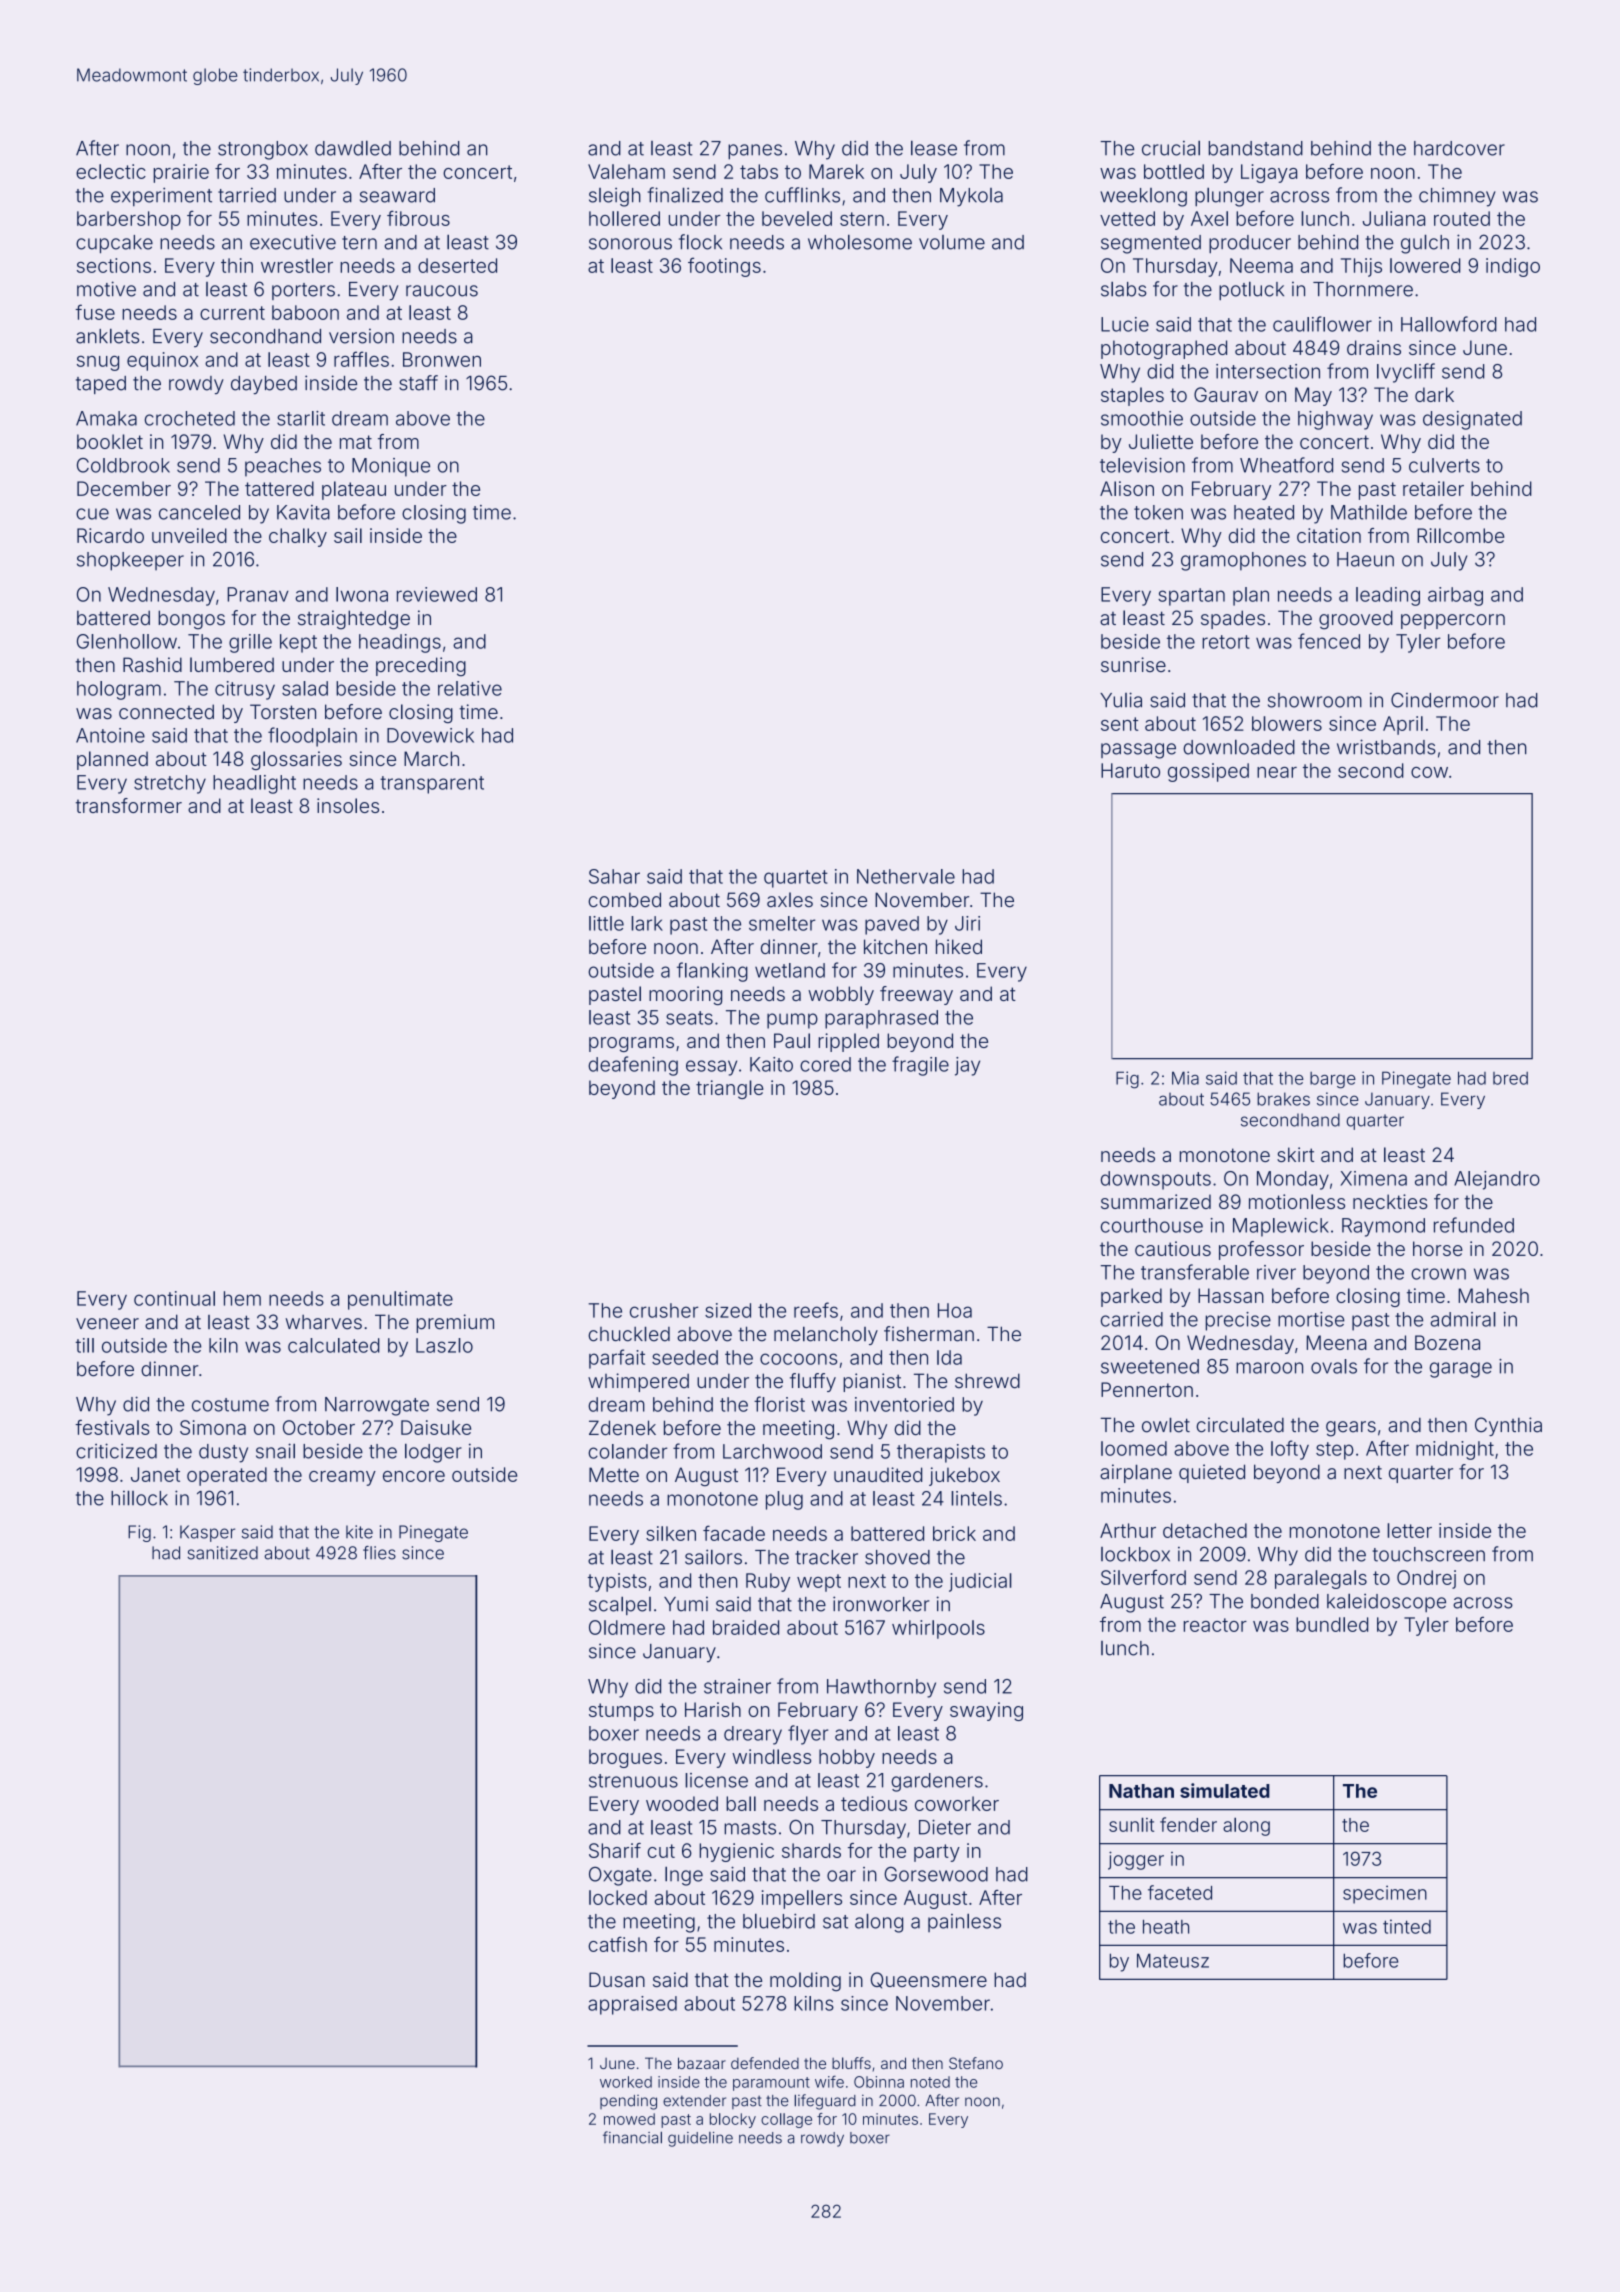 This screenshot has height=2292, width=1620. I want to click on Oldmere, so click(627, 1627).
